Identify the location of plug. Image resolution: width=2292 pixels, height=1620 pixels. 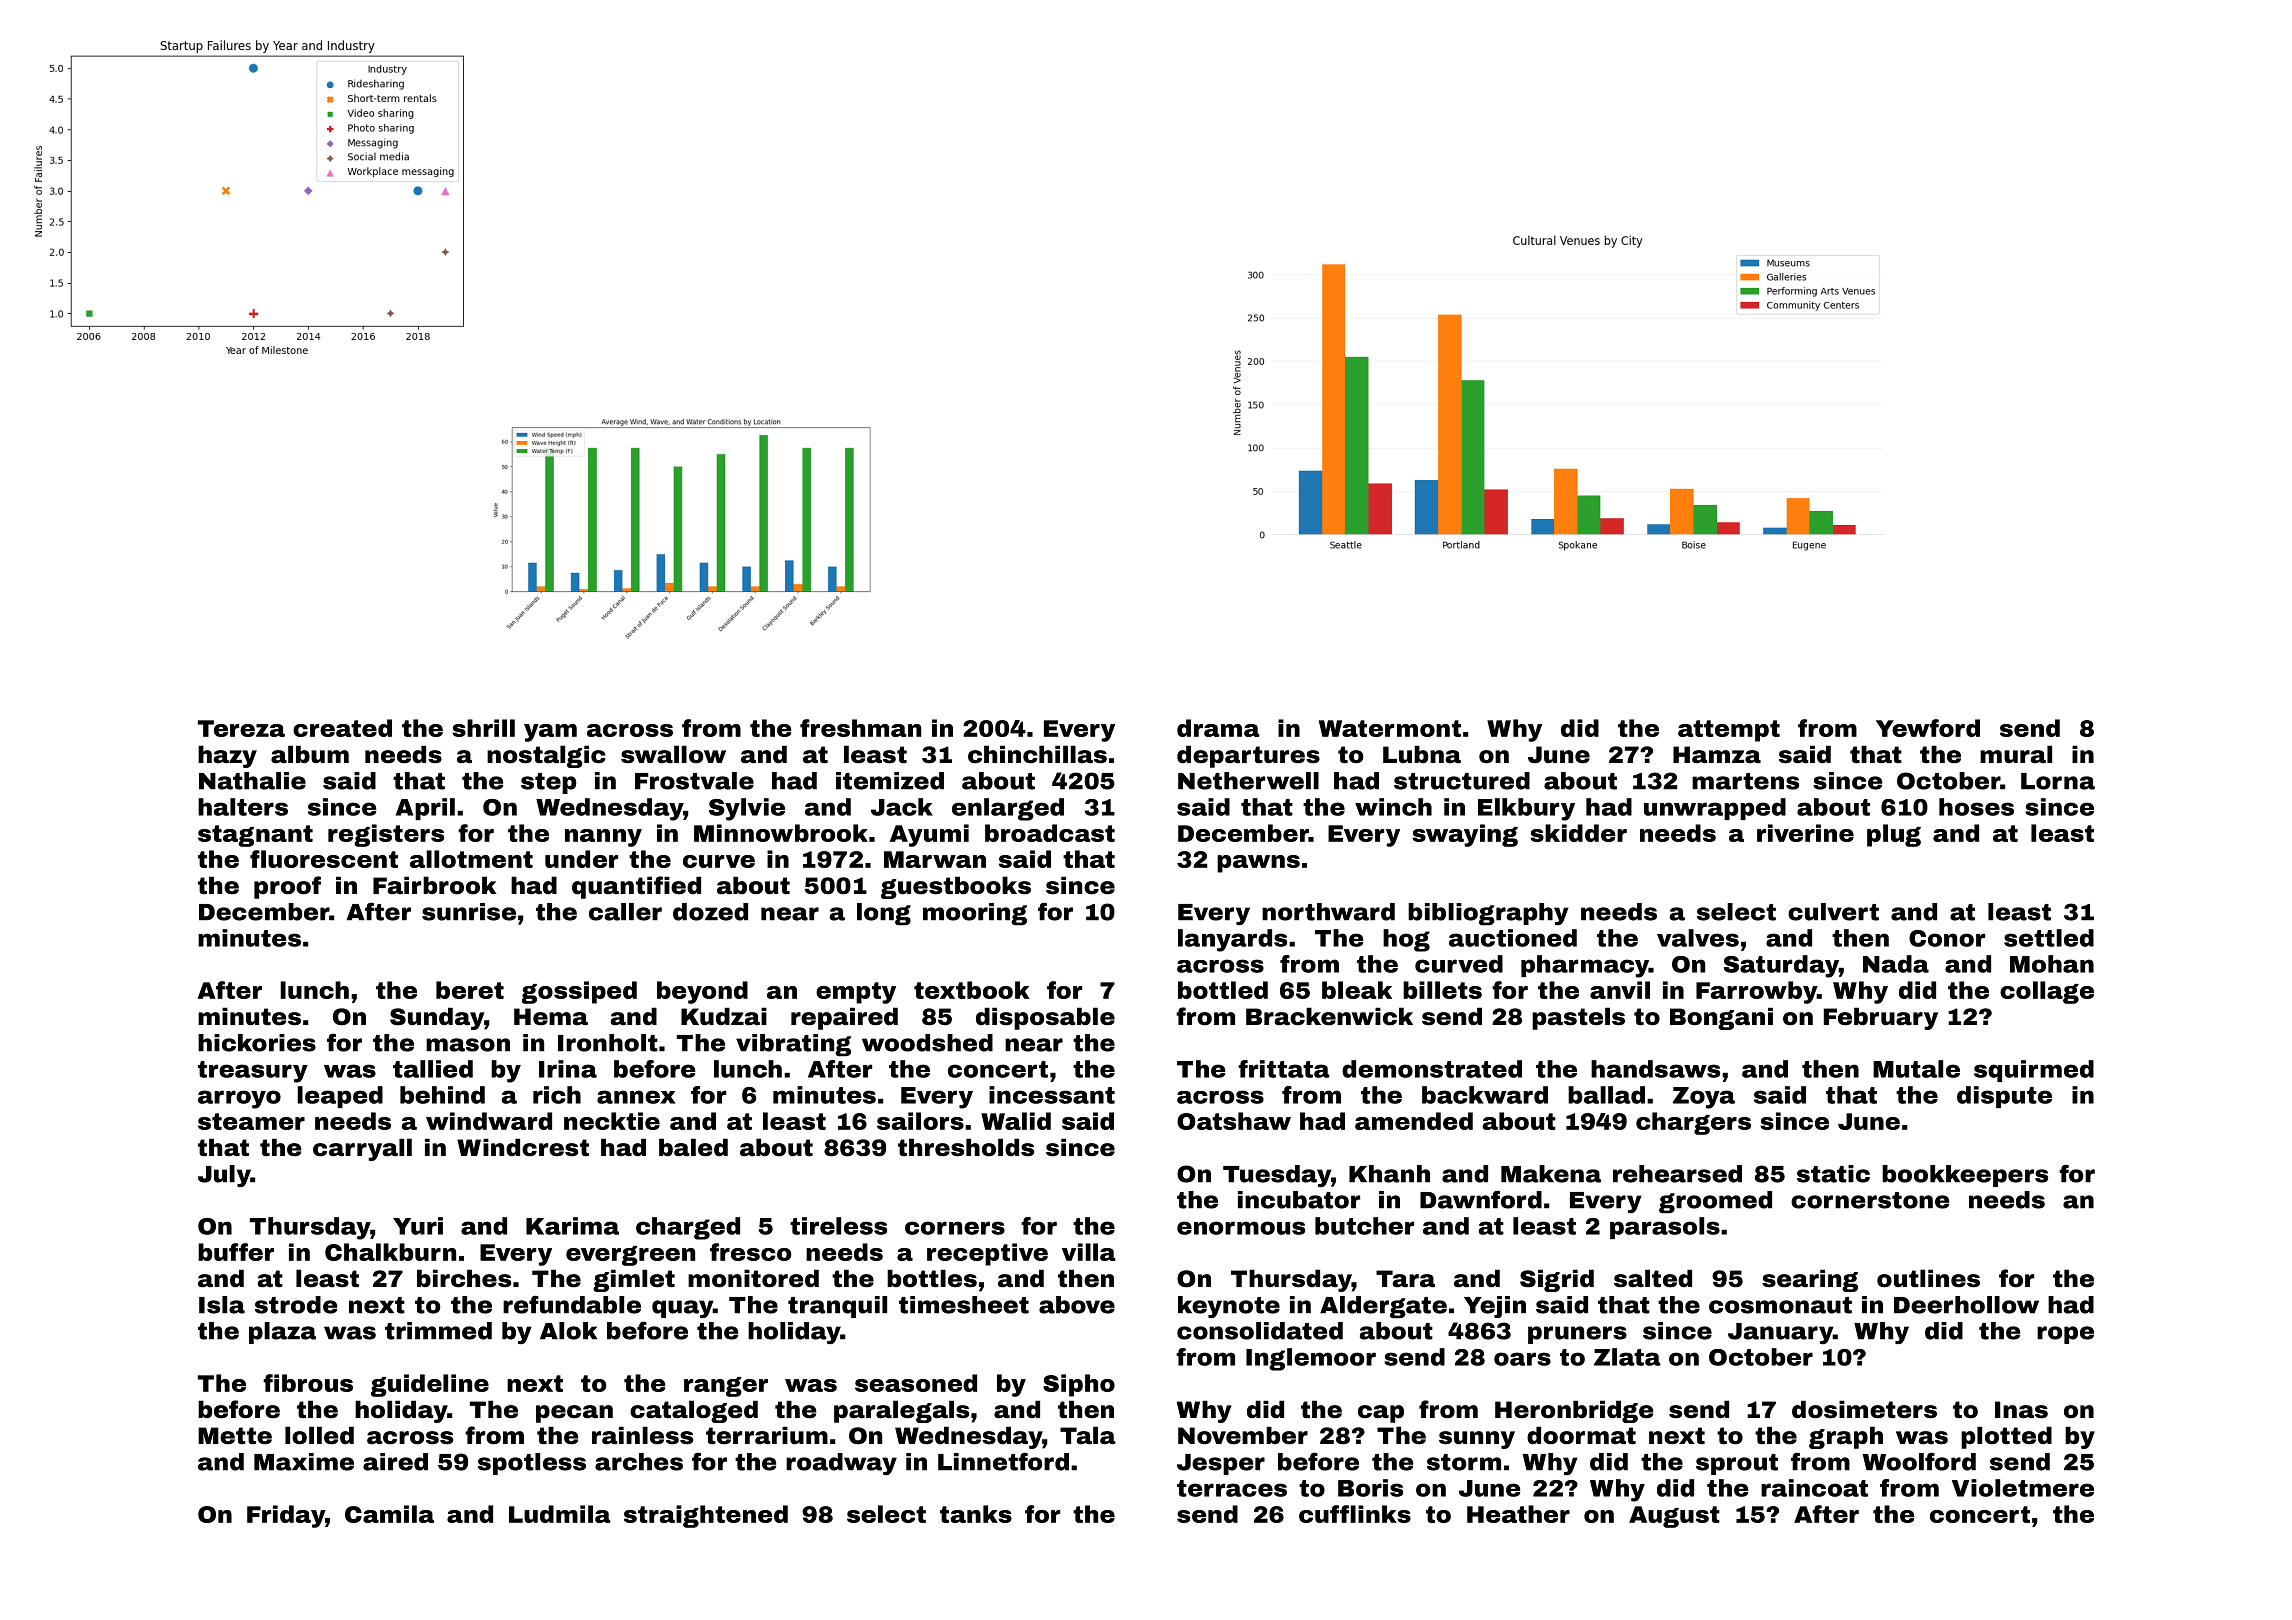
(1894, 835).
